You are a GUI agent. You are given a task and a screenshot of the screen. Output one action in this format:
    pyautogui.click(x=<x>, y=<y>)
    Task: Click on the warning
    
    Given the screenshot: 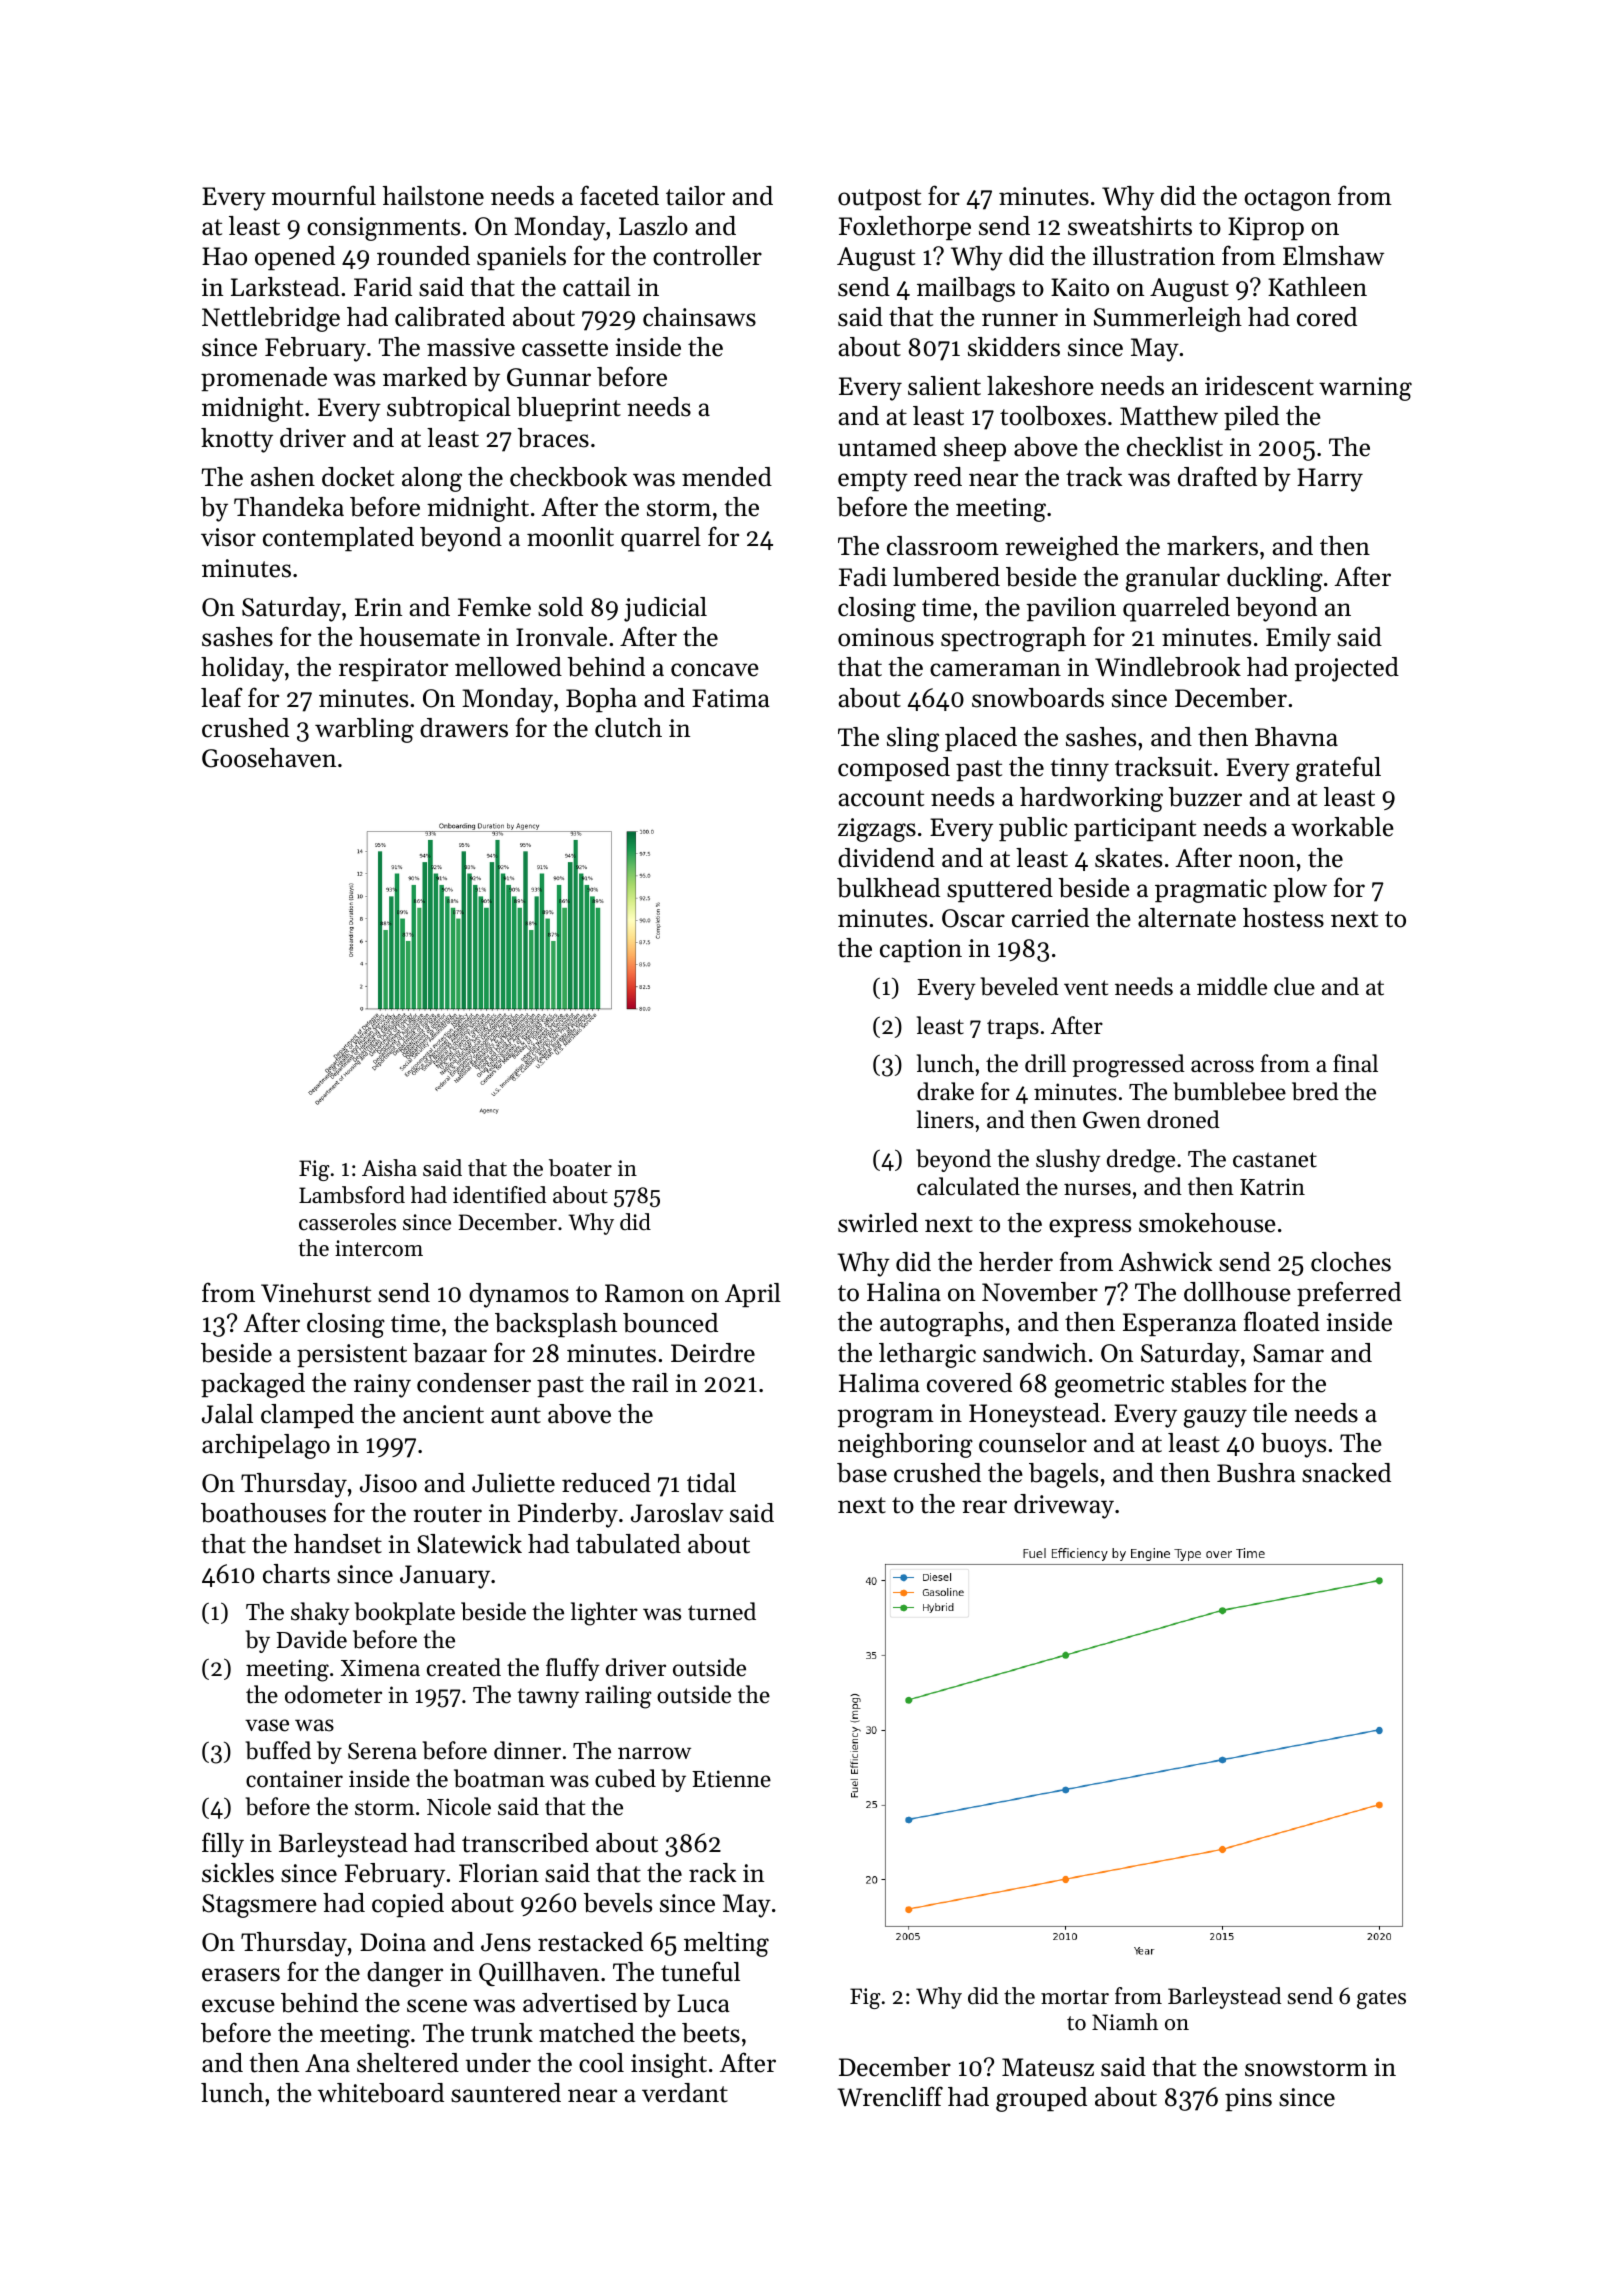 What is the action you would take?
    pyautogui.click(x=1365, y=389)
